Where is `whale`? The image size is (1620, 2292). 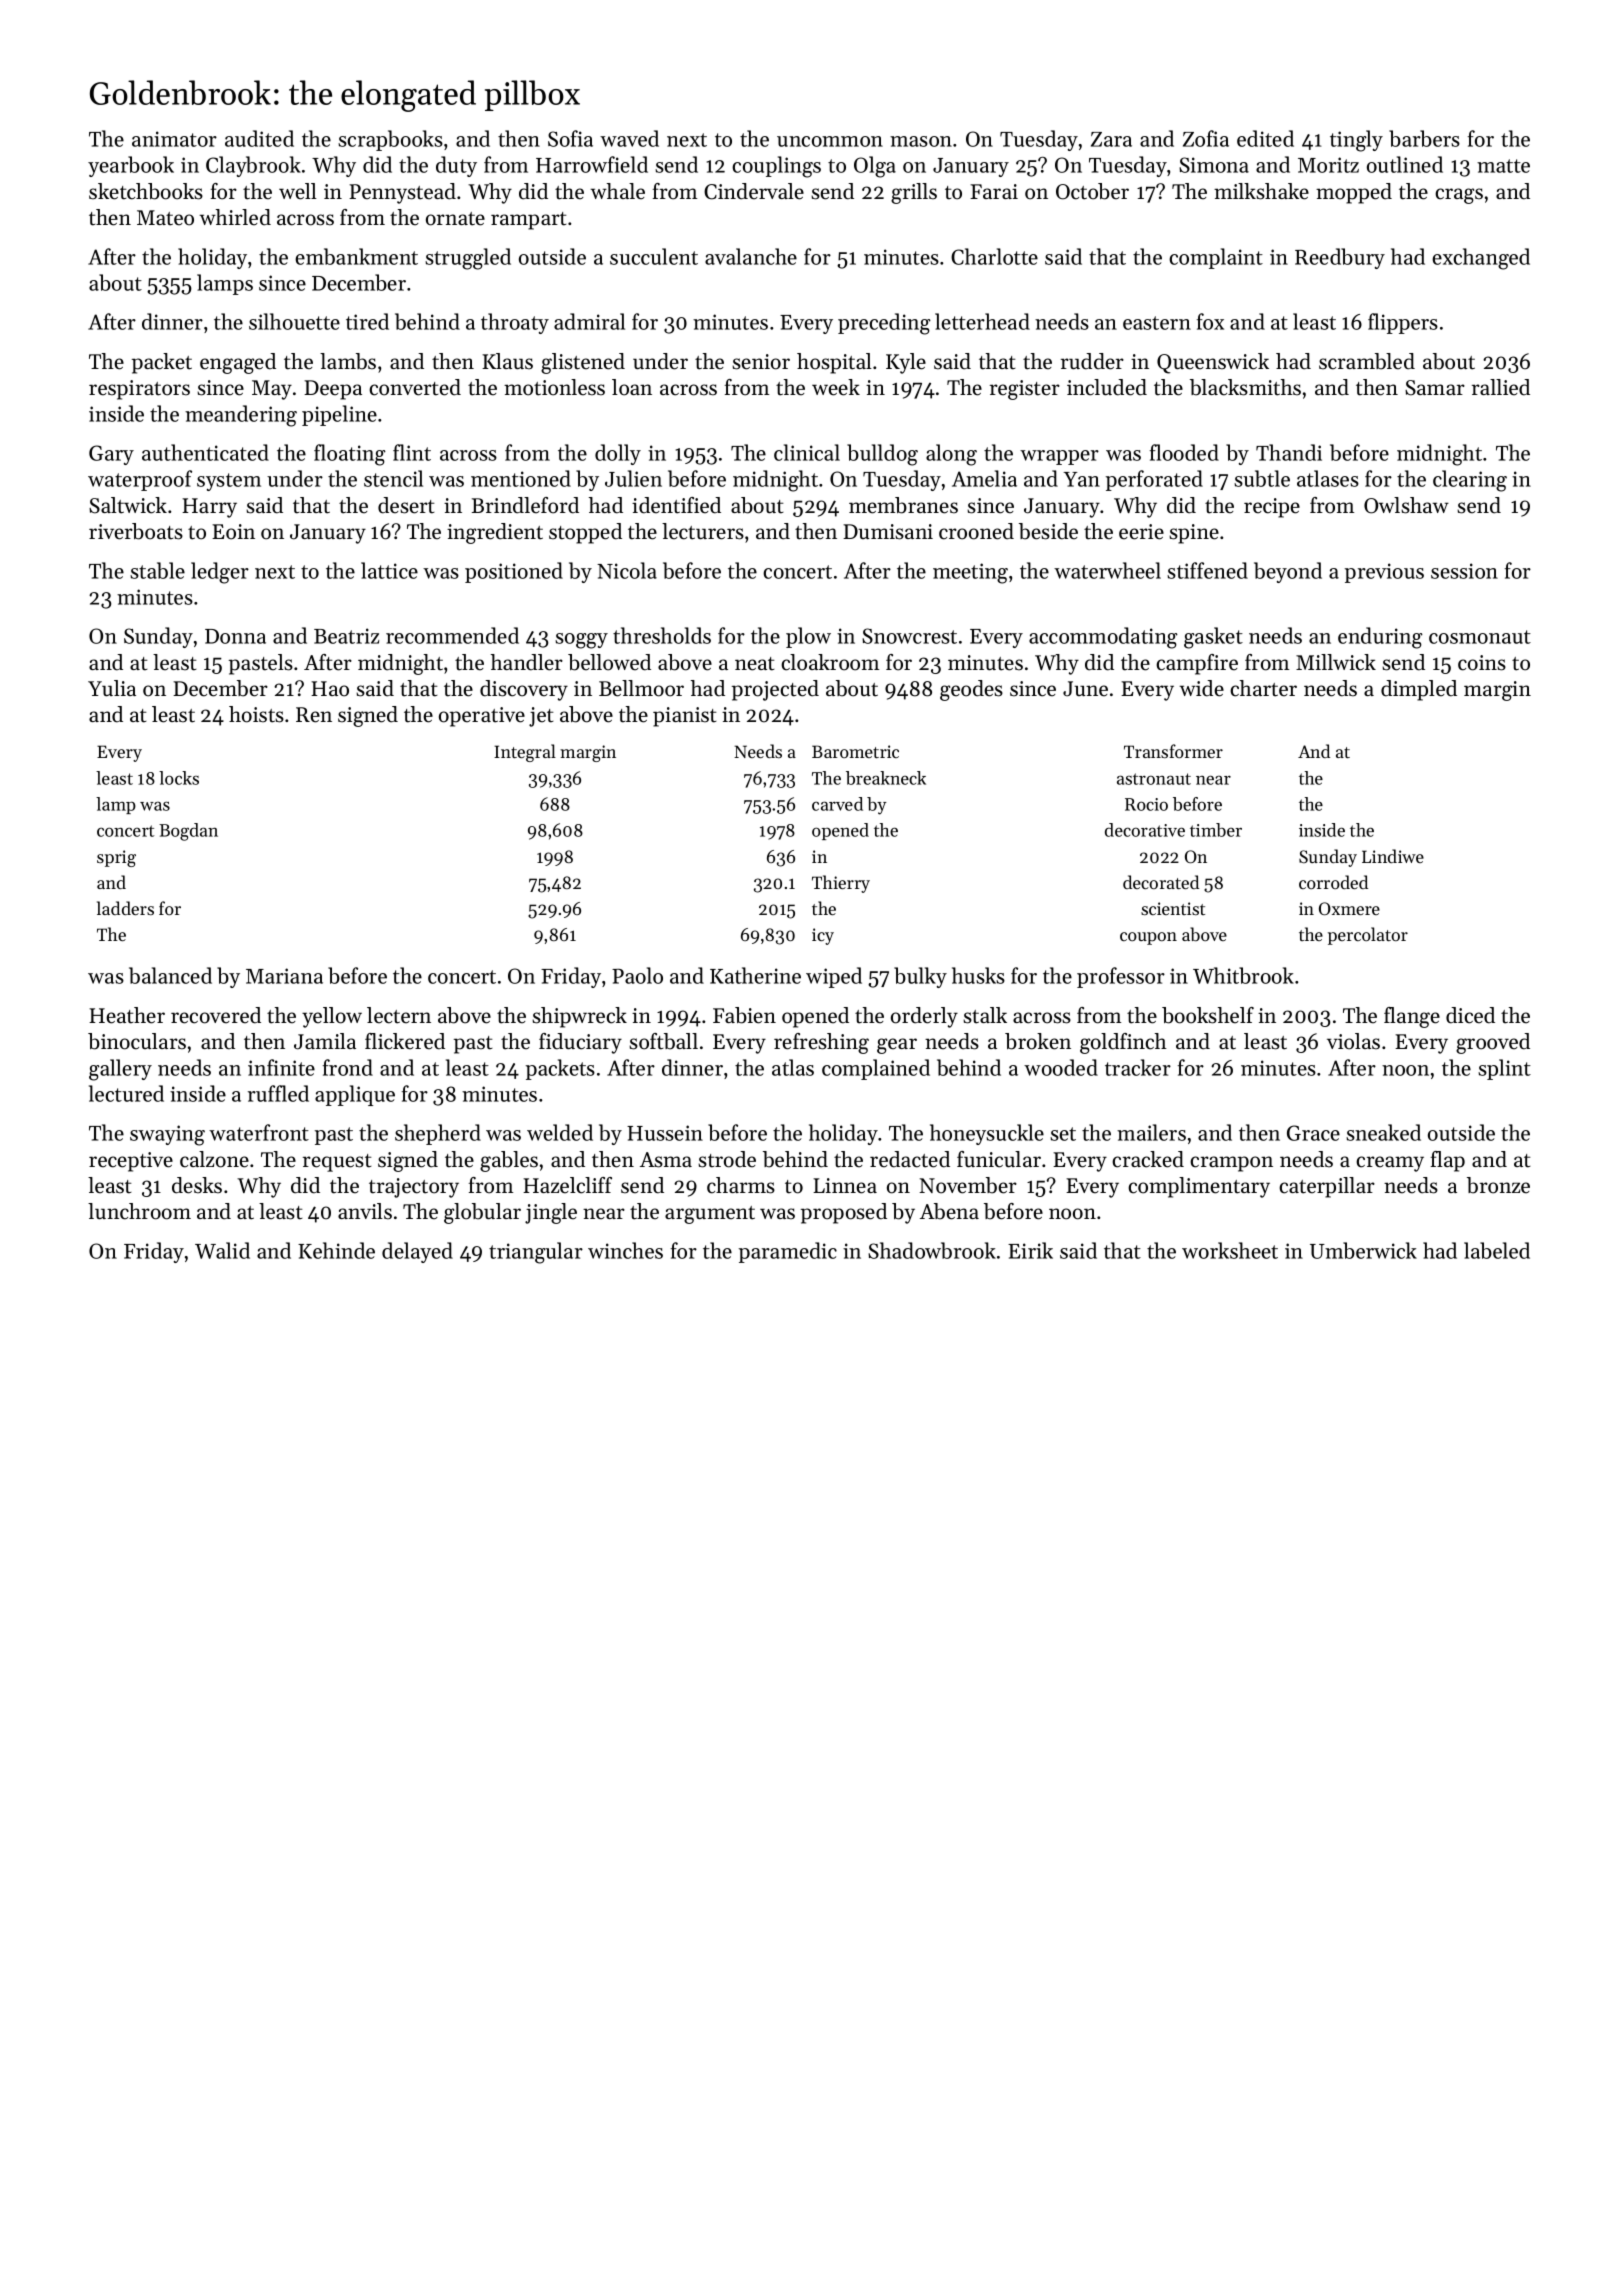 whale is located at coordinates (617, 191).
